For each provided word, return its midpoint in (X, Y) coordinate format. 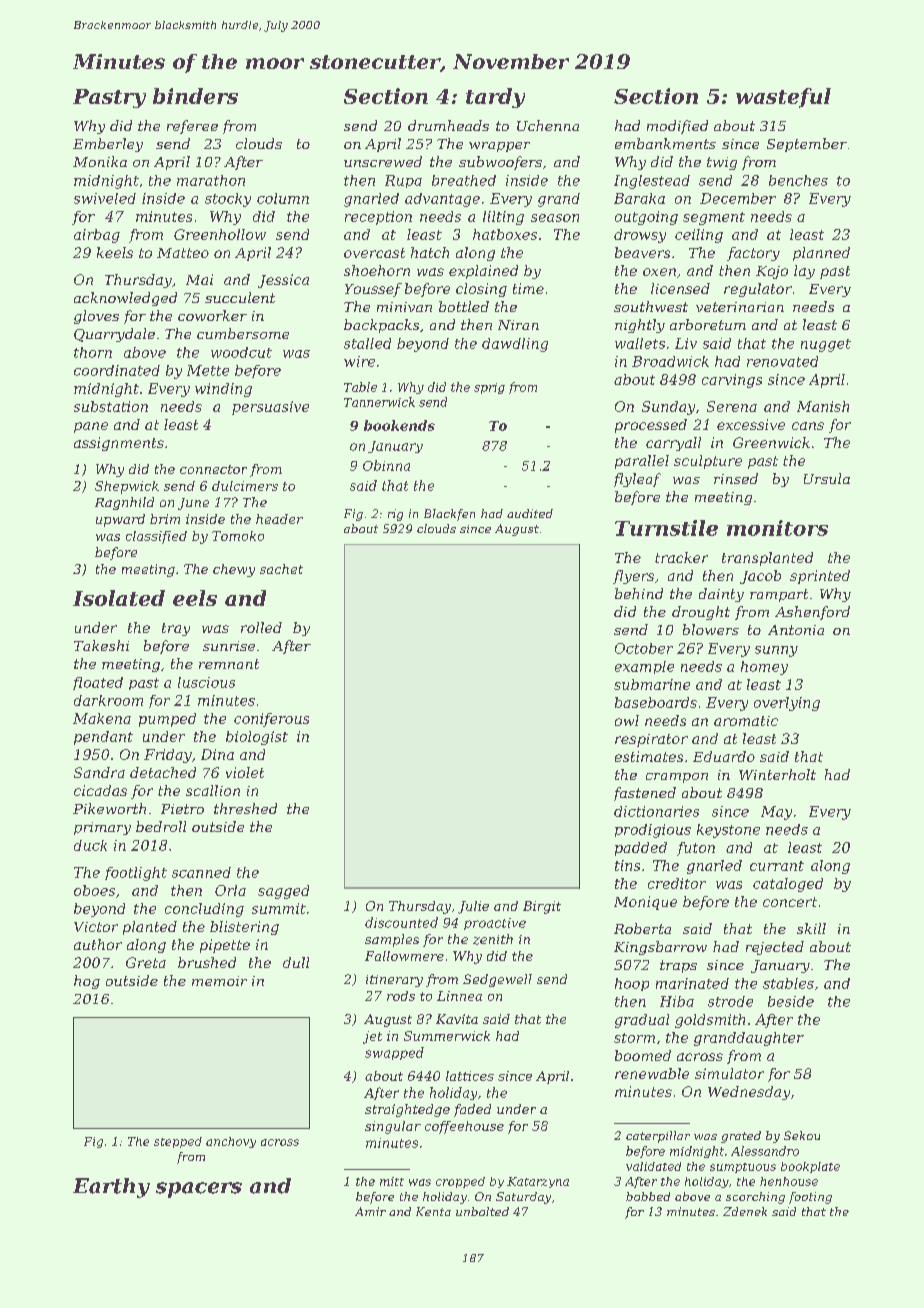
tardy (495, 98)
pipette (225, 946)
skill (811, 928)
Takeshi (101, 645)
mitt (392, 1181)
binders (195, 96)
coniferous (271, 720)
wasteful (783, 98)
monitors (777, 528)
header (279, 519)
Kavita (457, 1019)
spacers (199, 1190)
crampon (677, 778)
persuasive (270, 408)
